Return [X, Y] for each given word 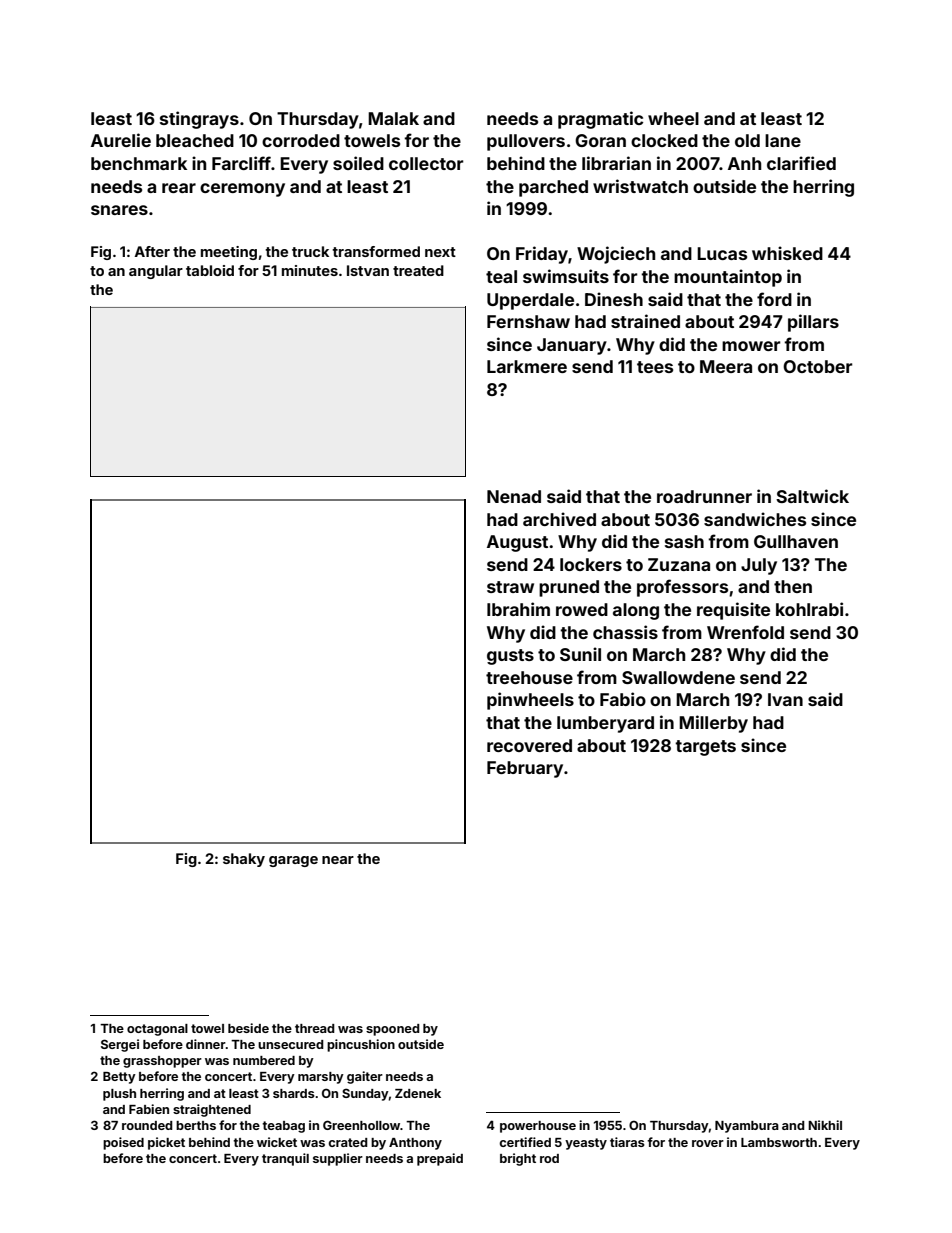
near [338, 860]
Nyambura [747, 1127]
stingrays [199, 120]
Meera [726, 366]
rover [708, 1143]
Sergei [120, 1045]
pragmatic [600, 120]
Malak [393, 118]
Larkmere [527, 366]
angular [156, 272]
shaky [244, 860]
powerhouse [538, 1127]
